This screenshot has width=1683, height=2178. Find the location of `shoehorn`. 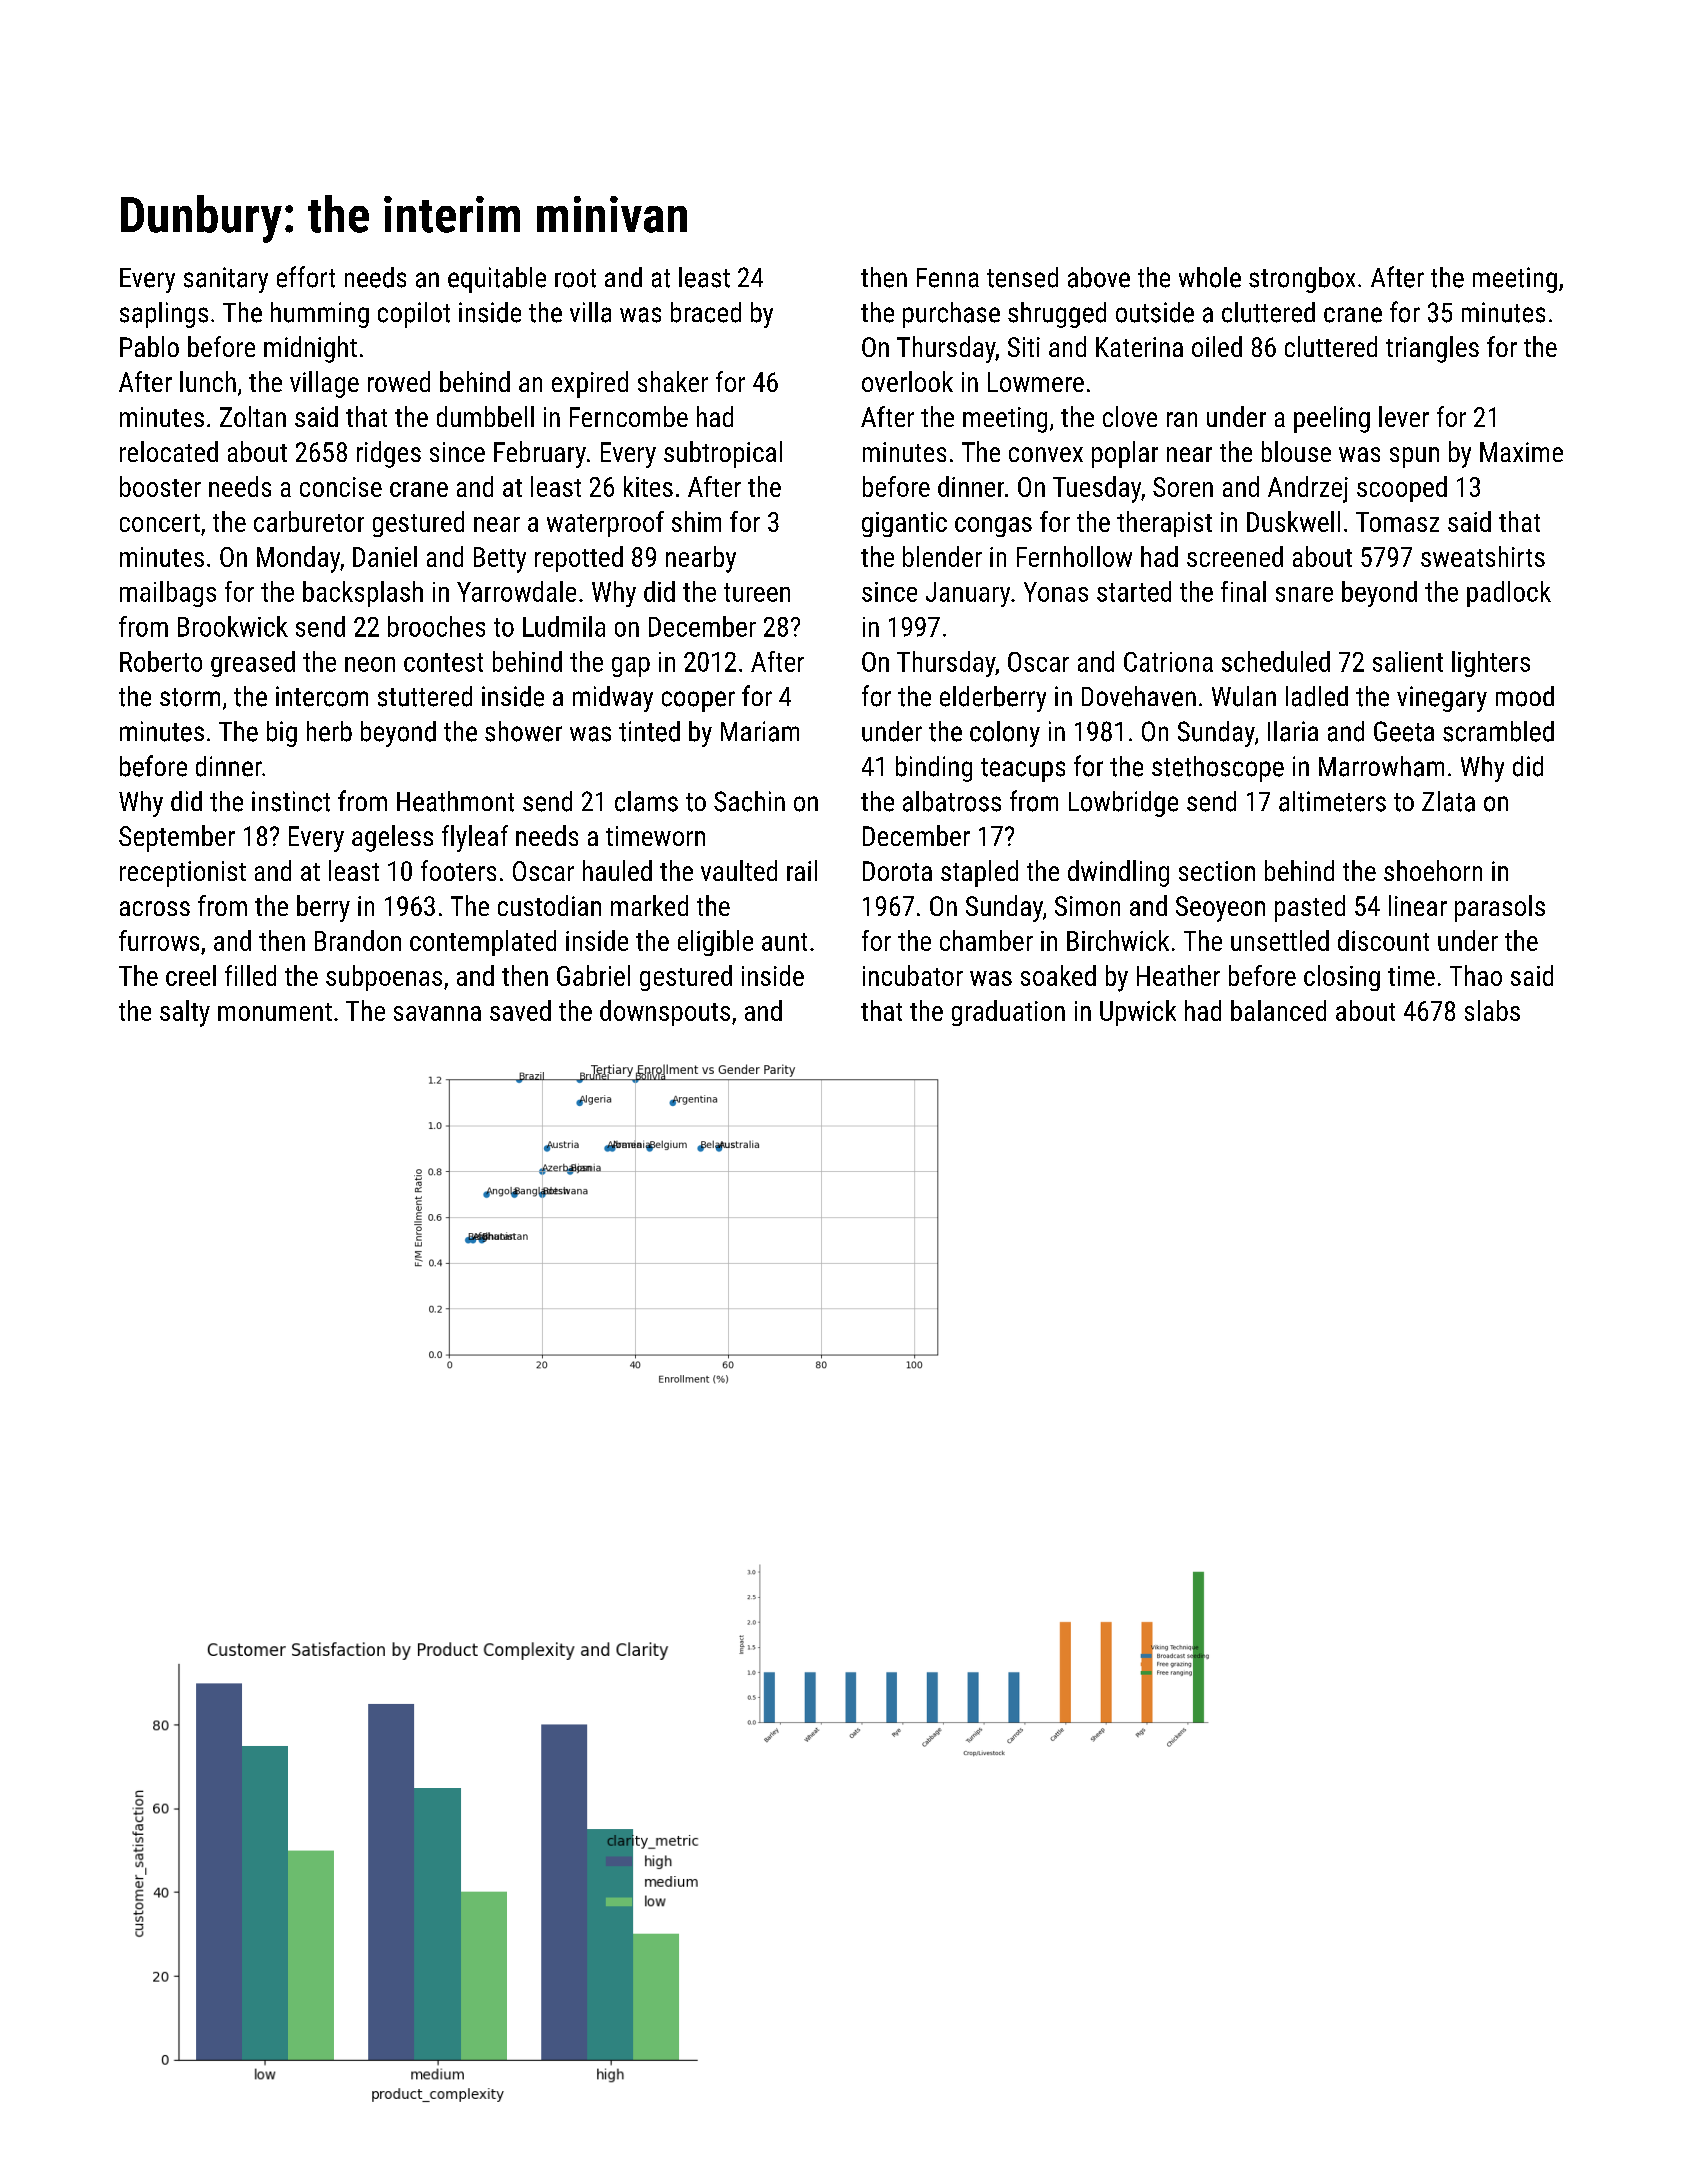

shoehorn is located at coordinates (1433, 870).
